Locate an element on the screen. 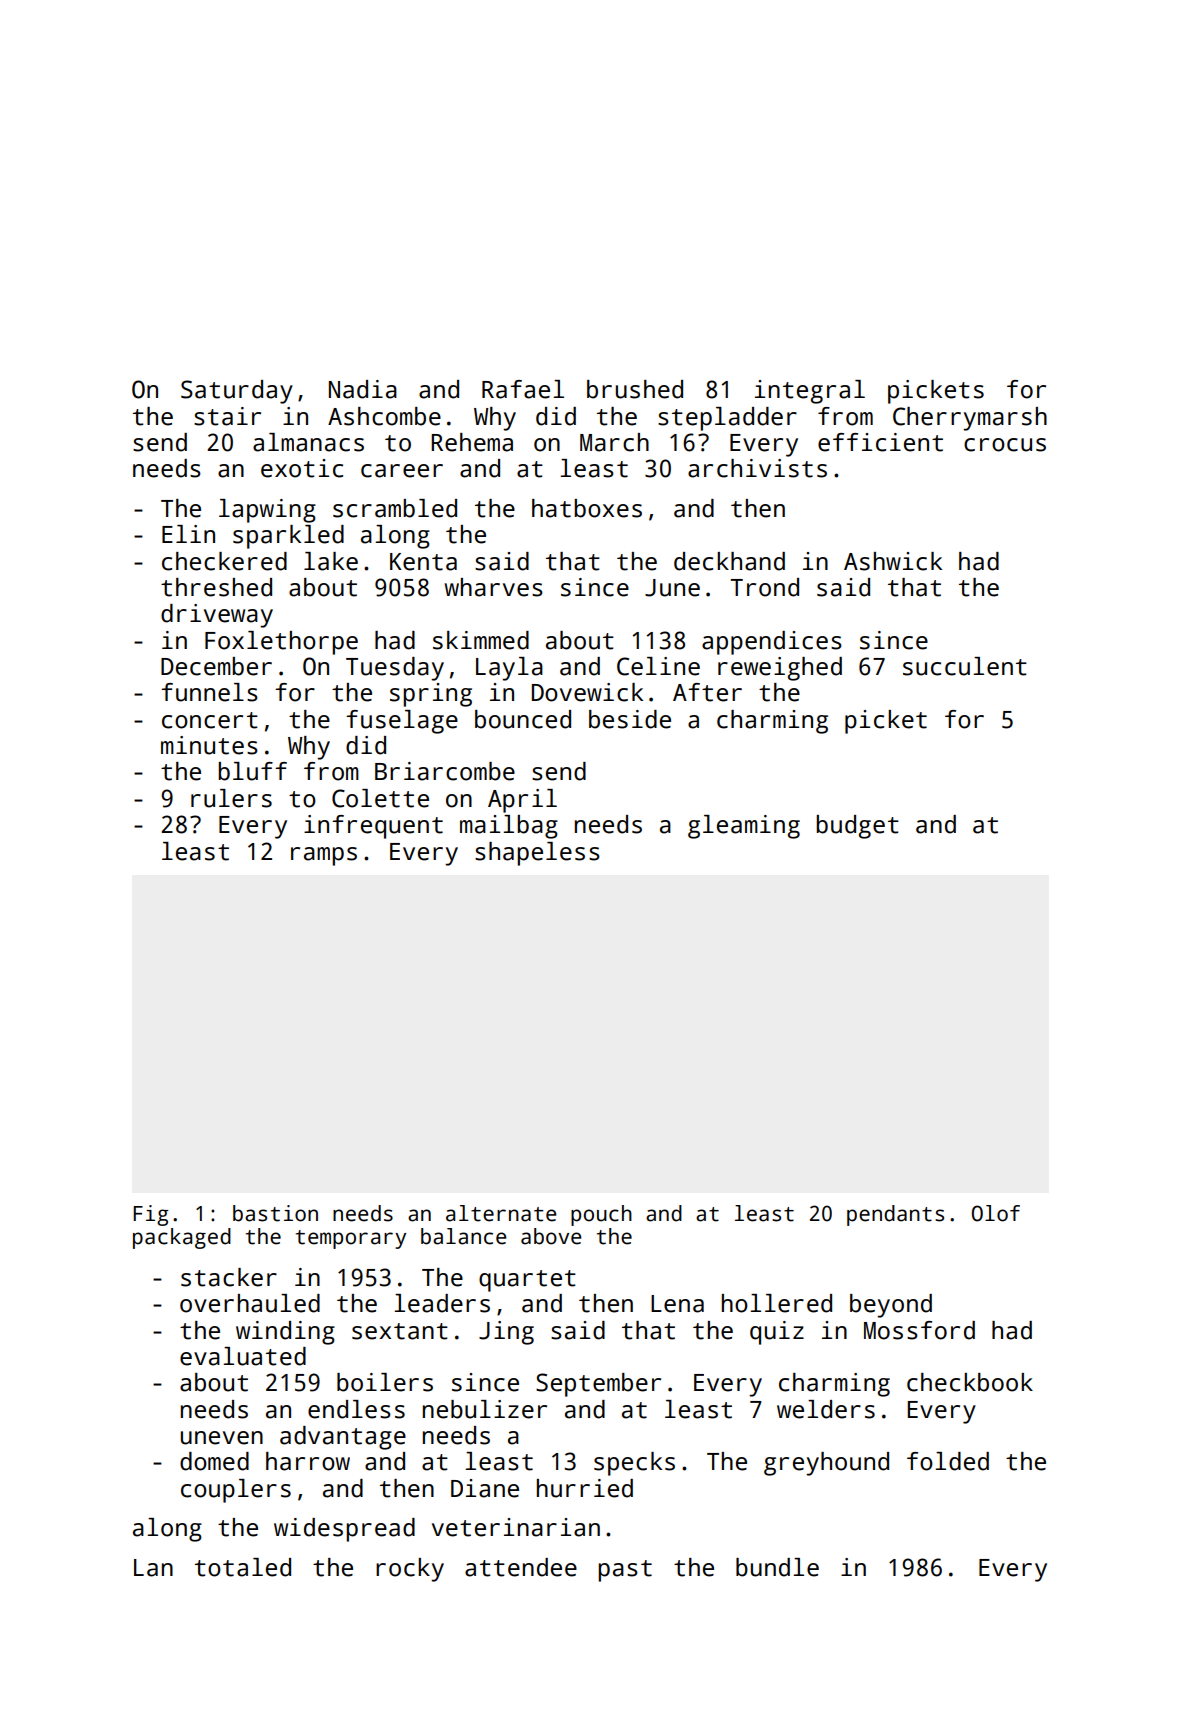  shapeless is located at coordinates (537, 854).
